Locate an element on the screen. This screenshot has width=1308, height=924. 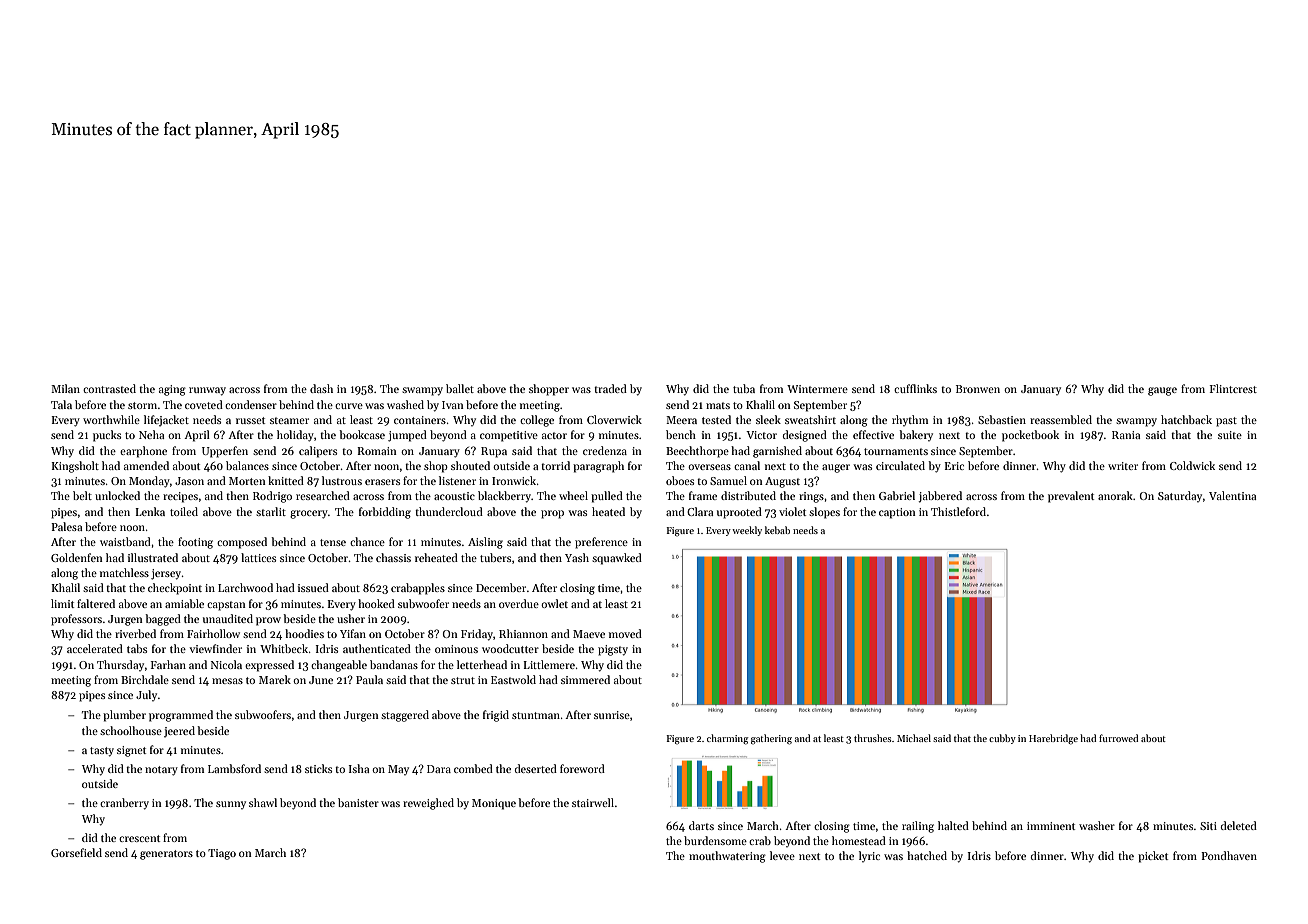
moved is located at coordinates (625, 633).
